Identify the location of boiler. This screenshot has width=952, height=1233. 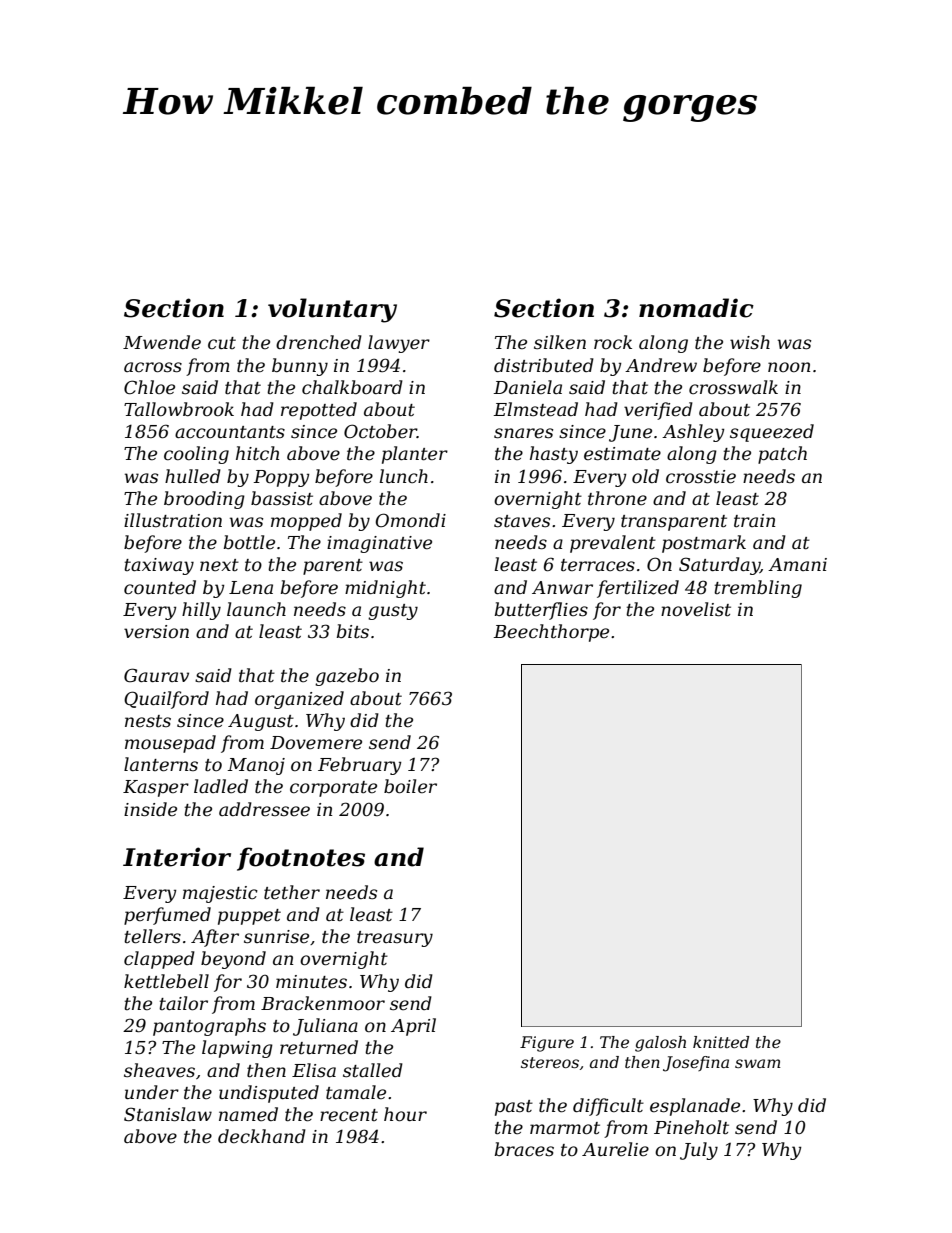
(410, 786).
